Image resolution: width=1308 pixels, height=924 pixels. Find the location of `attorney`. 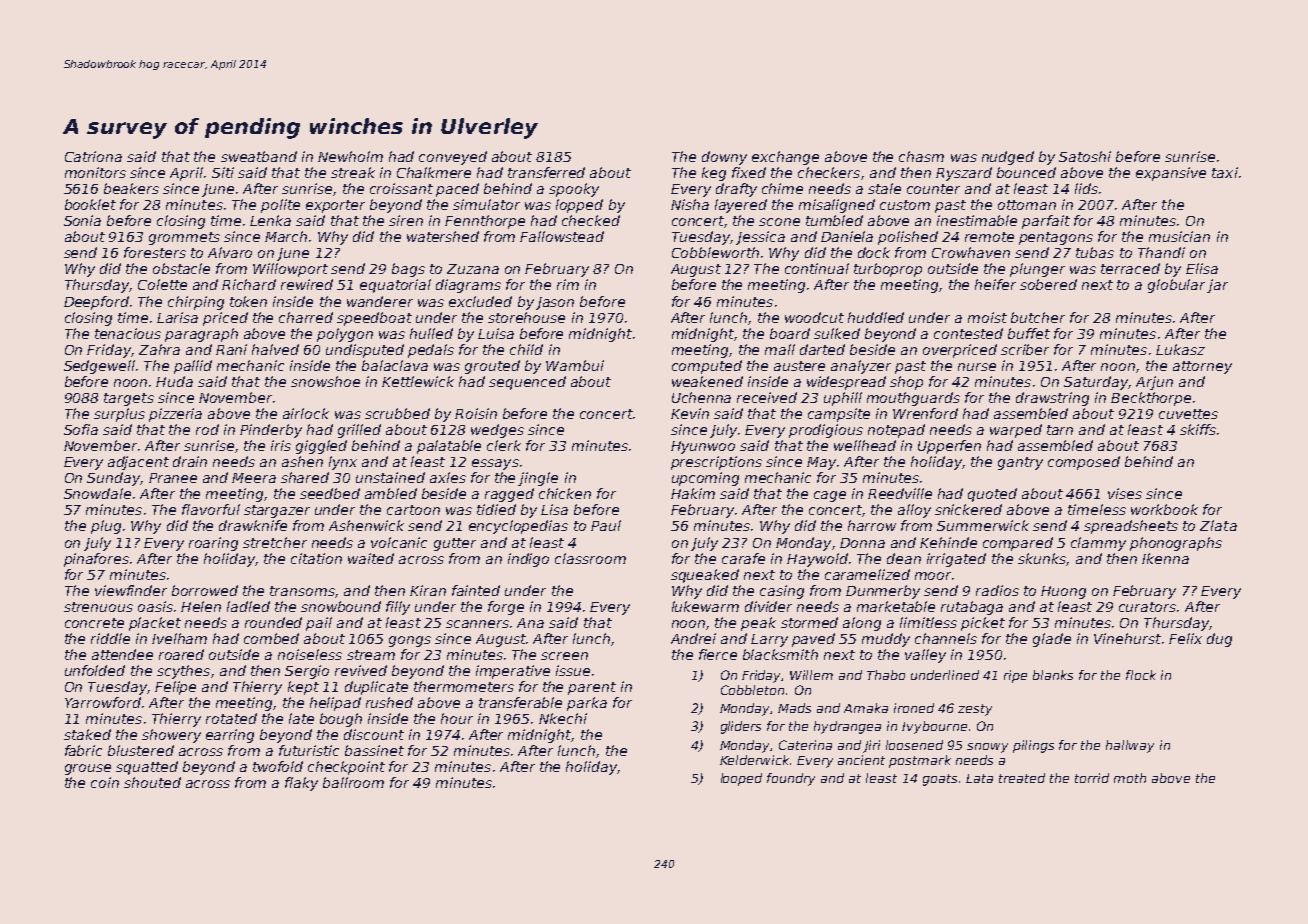

attorney is located at coordinates (1202, 367).
